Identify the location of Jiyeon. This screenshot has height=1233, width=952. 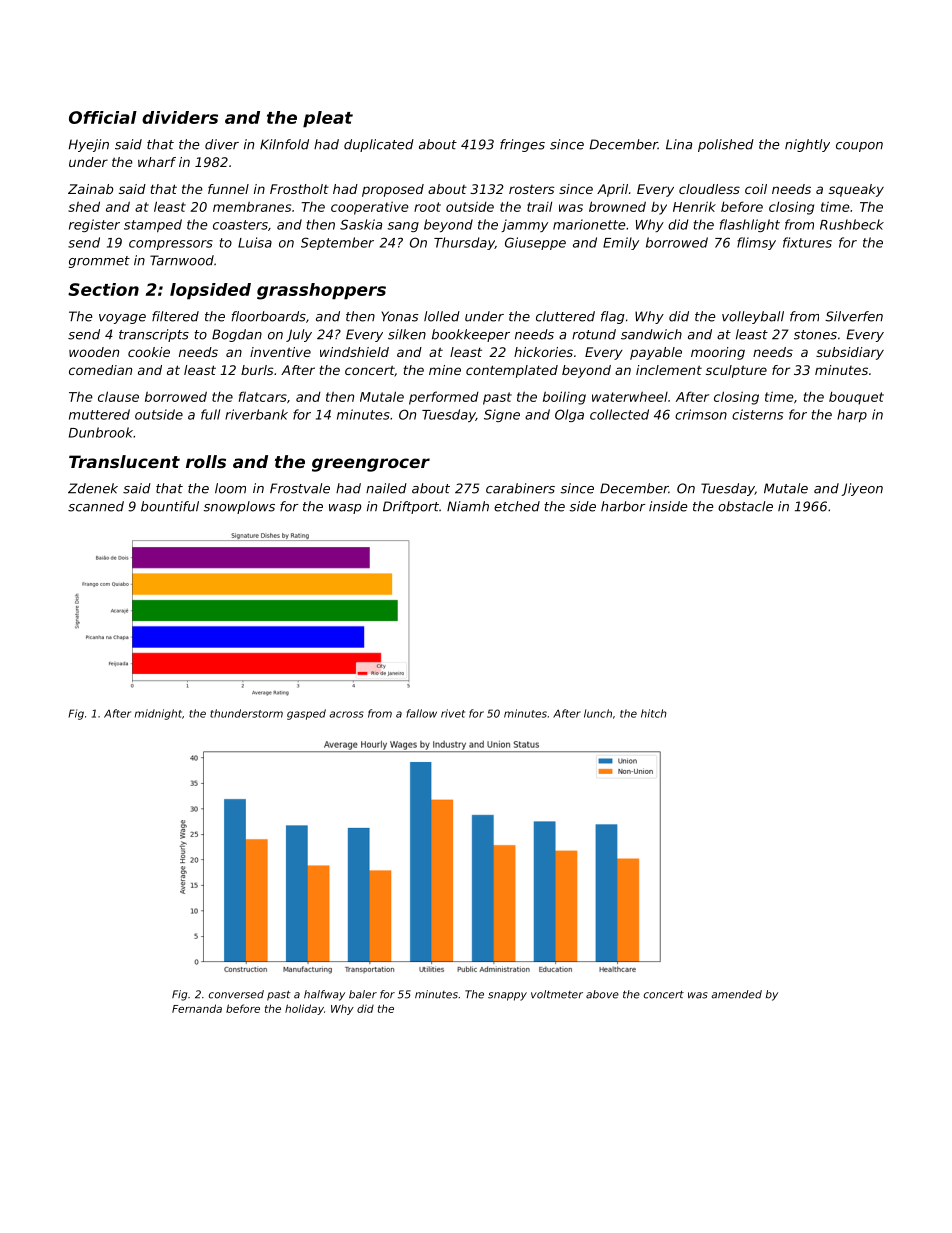
(862, 489).
